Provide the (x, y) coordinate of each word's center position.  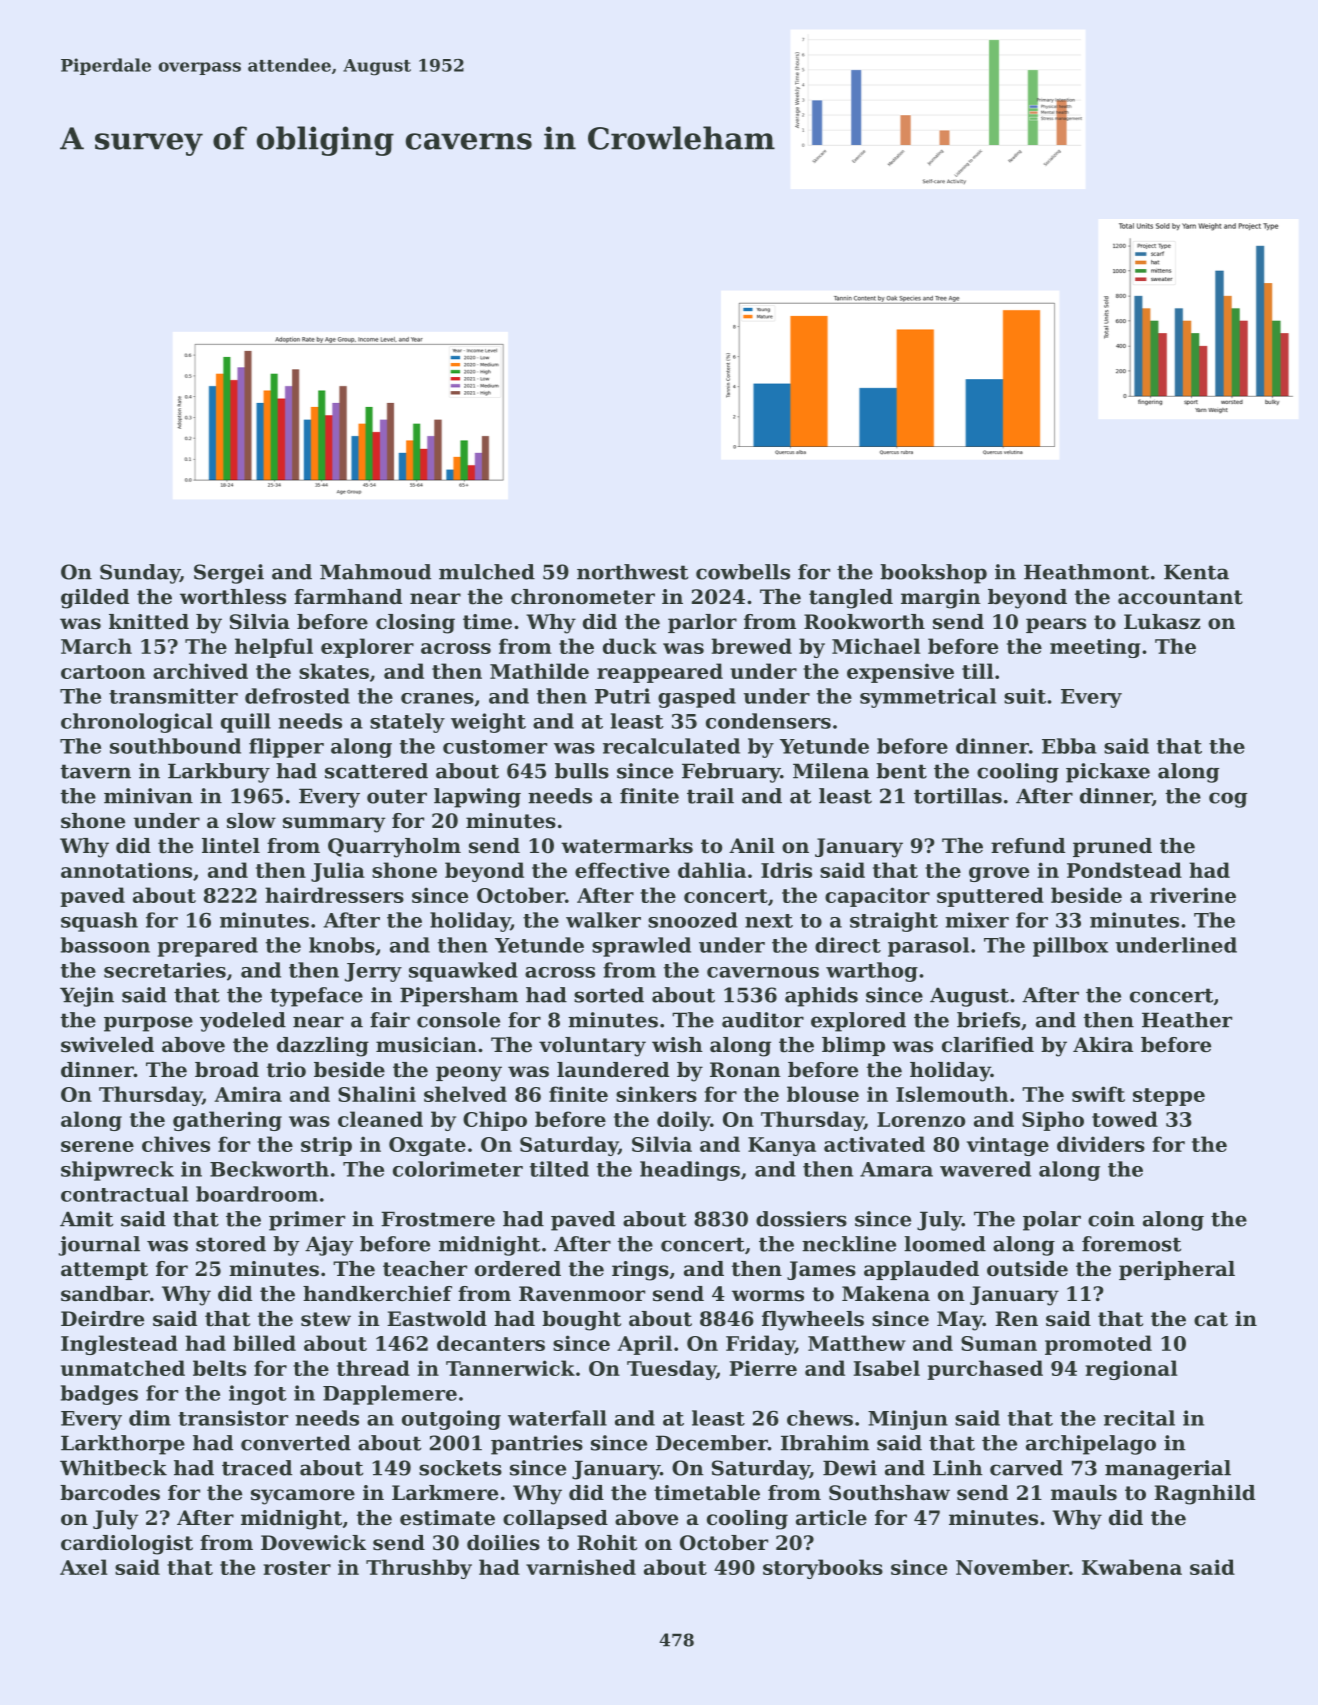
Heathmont (1086, 572)
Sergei (229, 574)
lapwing (477, 798)
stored (231, 1244)
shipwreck (117, 1171)
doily (683, 1121)
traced (257, 1468)
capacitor (877, 897)
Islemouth (952, 1094)
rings (640, 1271)
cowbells (743, 572)
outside (1027, 1269)
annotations (126, 870)
